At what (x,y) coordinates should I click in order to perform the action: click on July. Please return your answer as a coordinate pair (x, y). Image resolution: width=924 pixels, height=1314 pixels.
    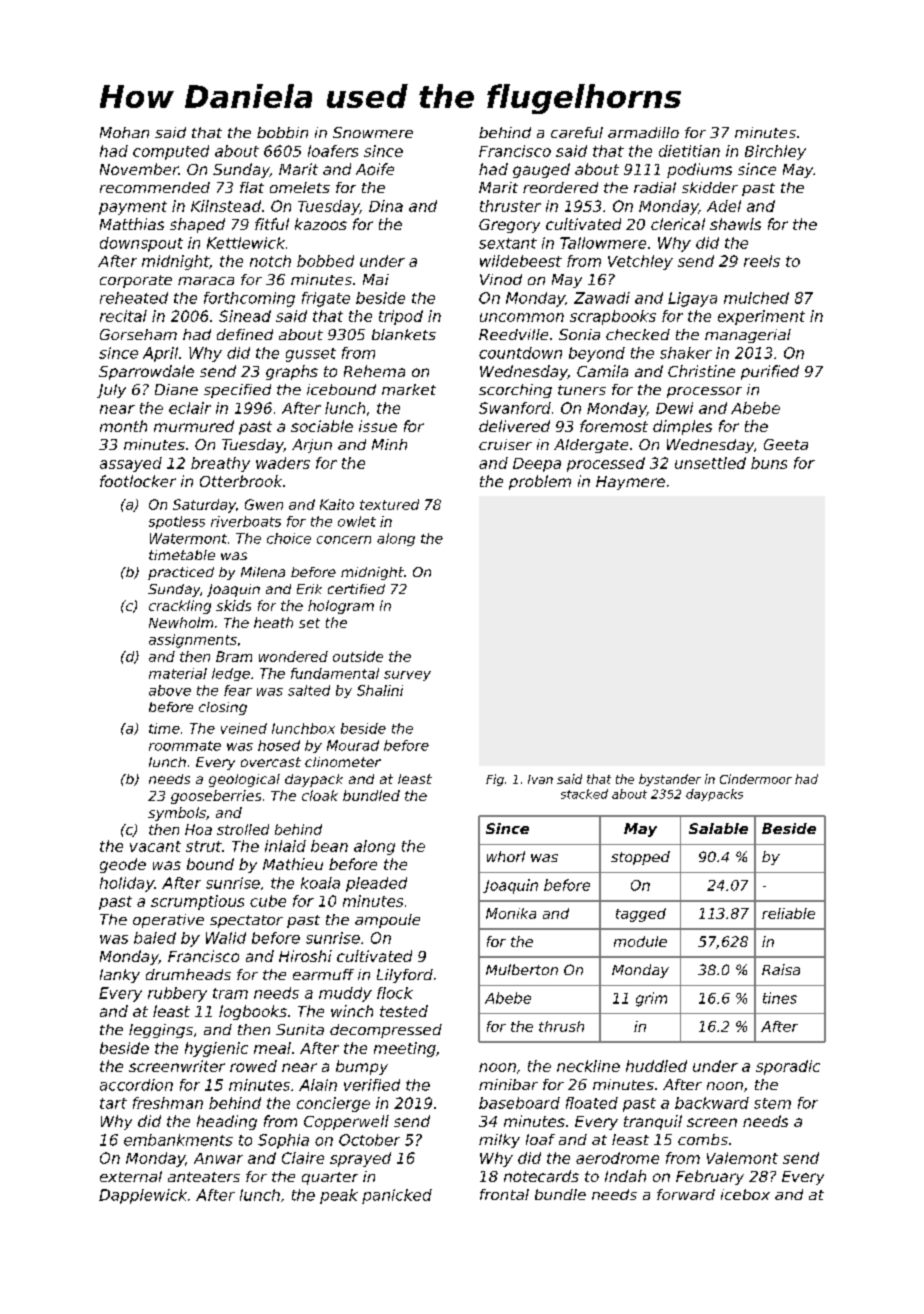
    Looking at the image, I should click on (111, 391).
